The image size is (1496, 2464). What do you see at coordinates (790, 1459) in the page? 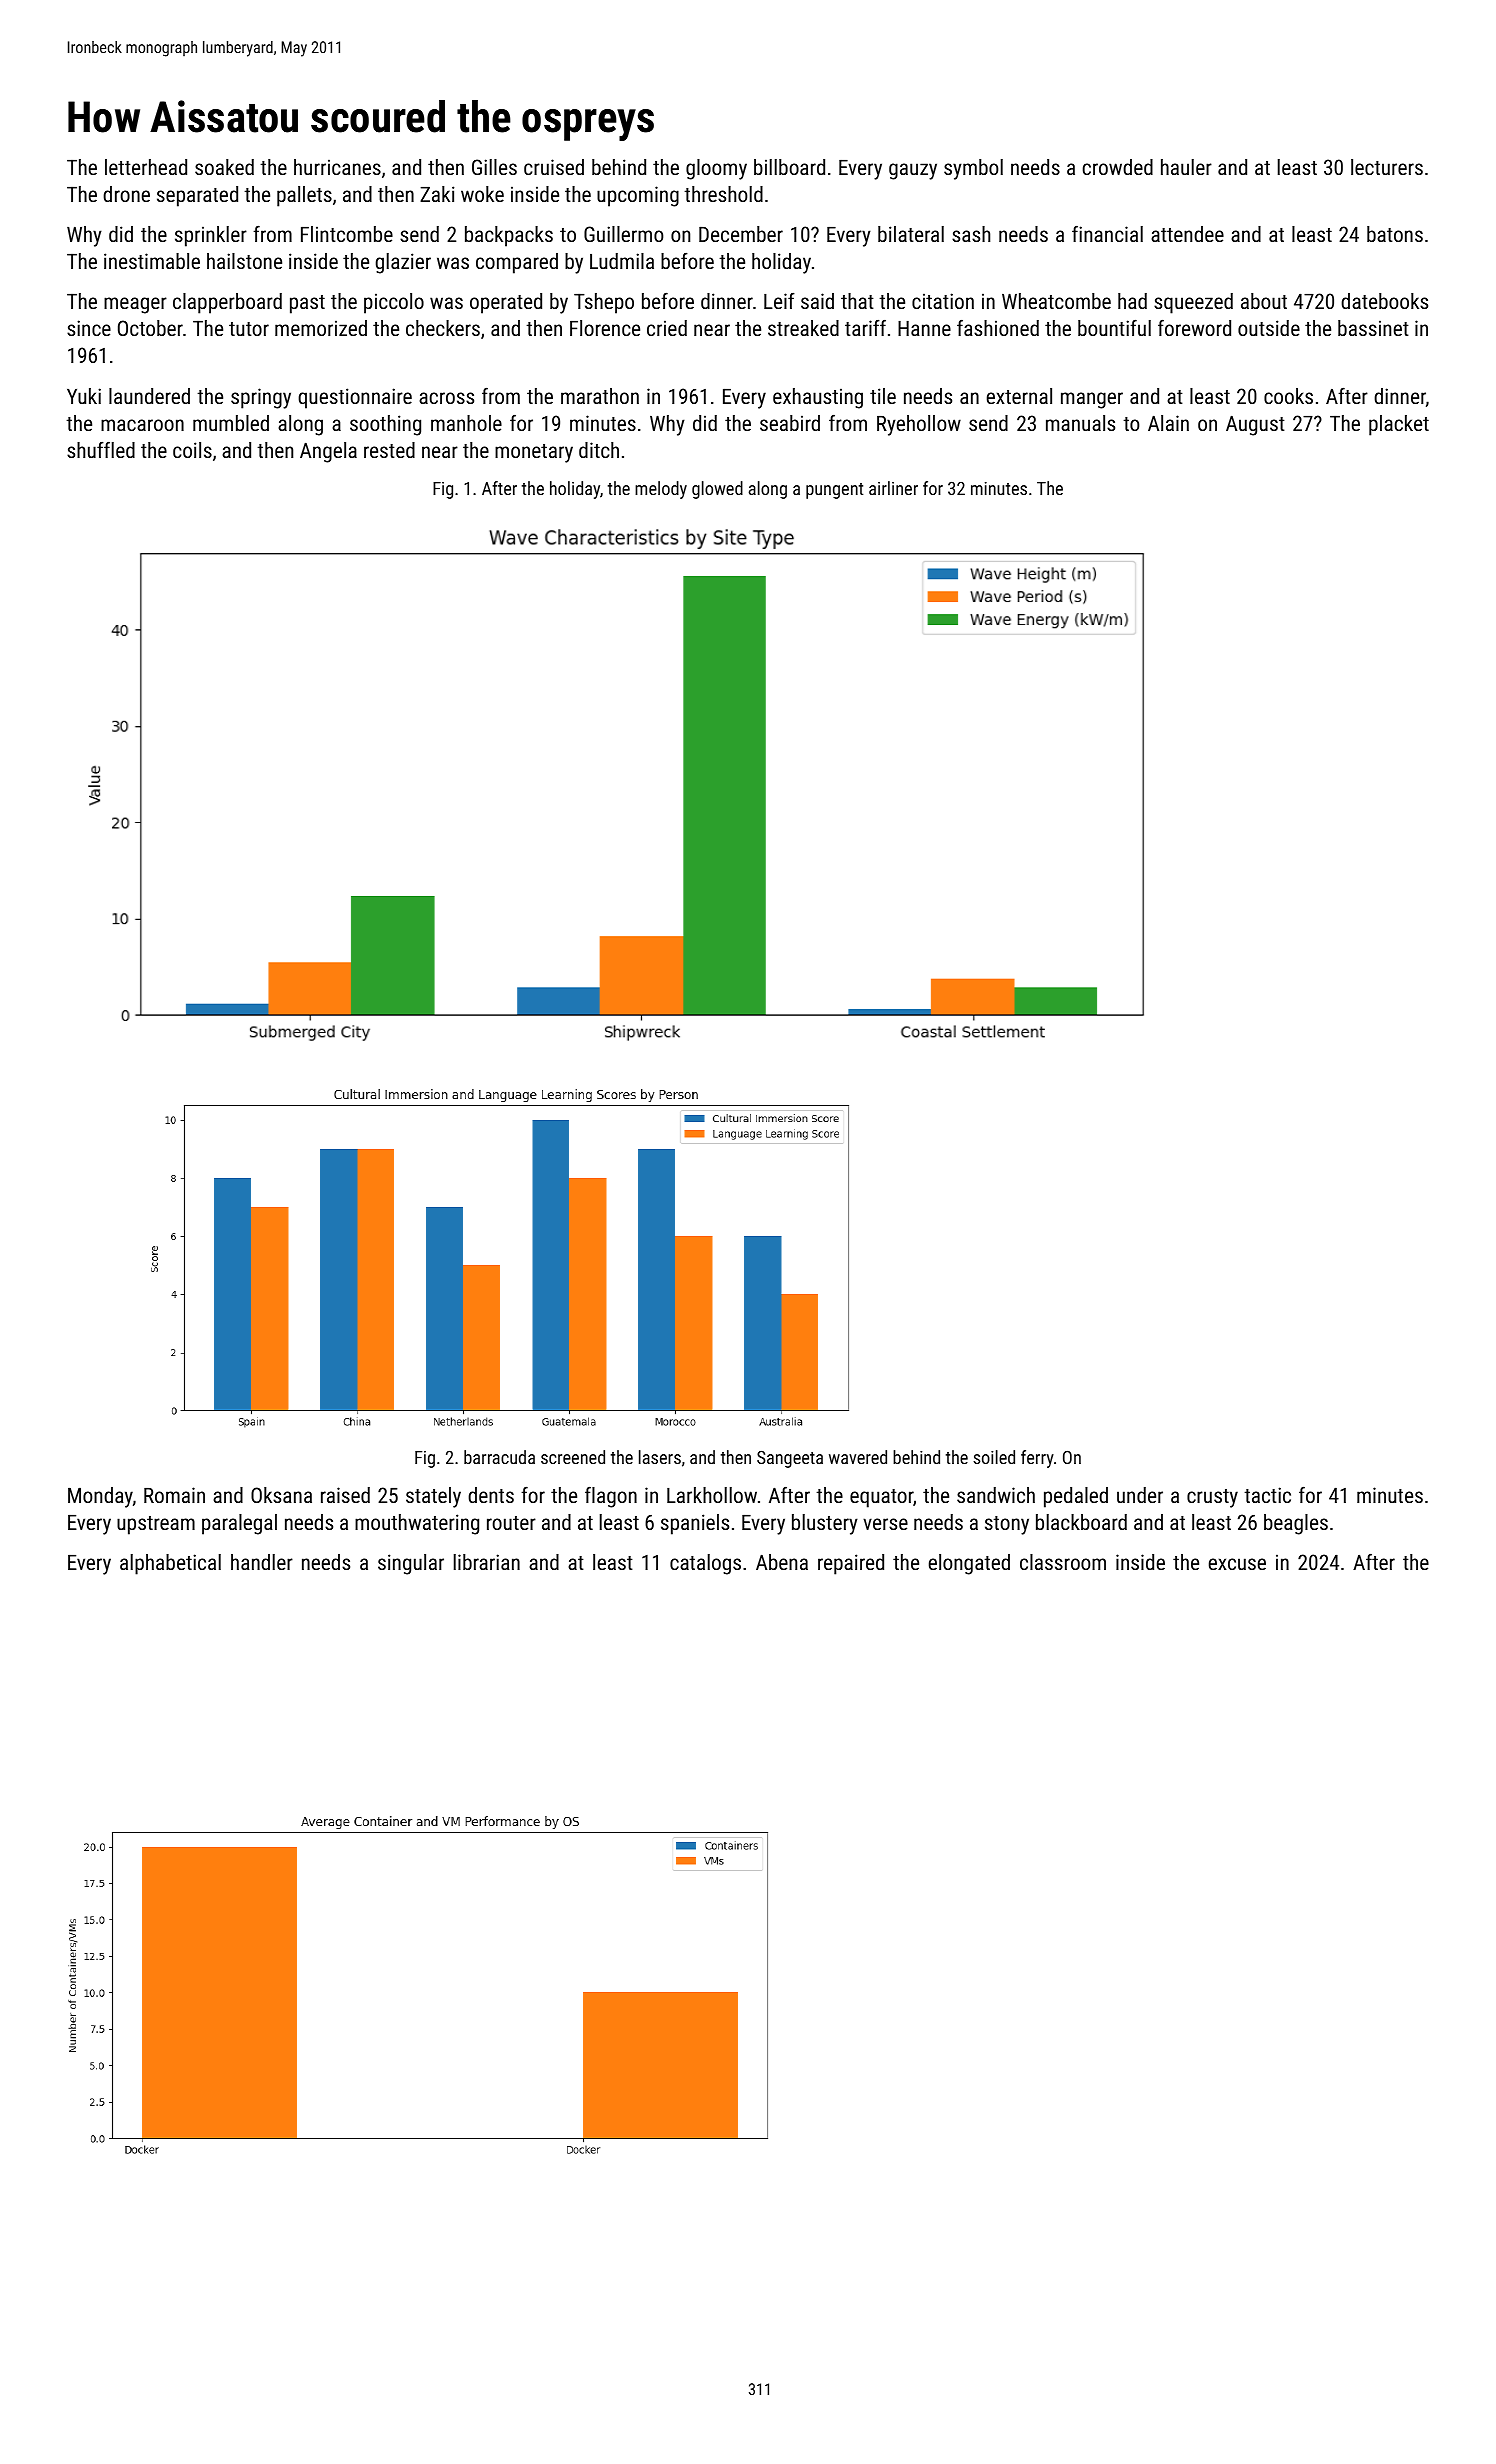
I see `Sangeeta` at bounding box center [790, 1459].
